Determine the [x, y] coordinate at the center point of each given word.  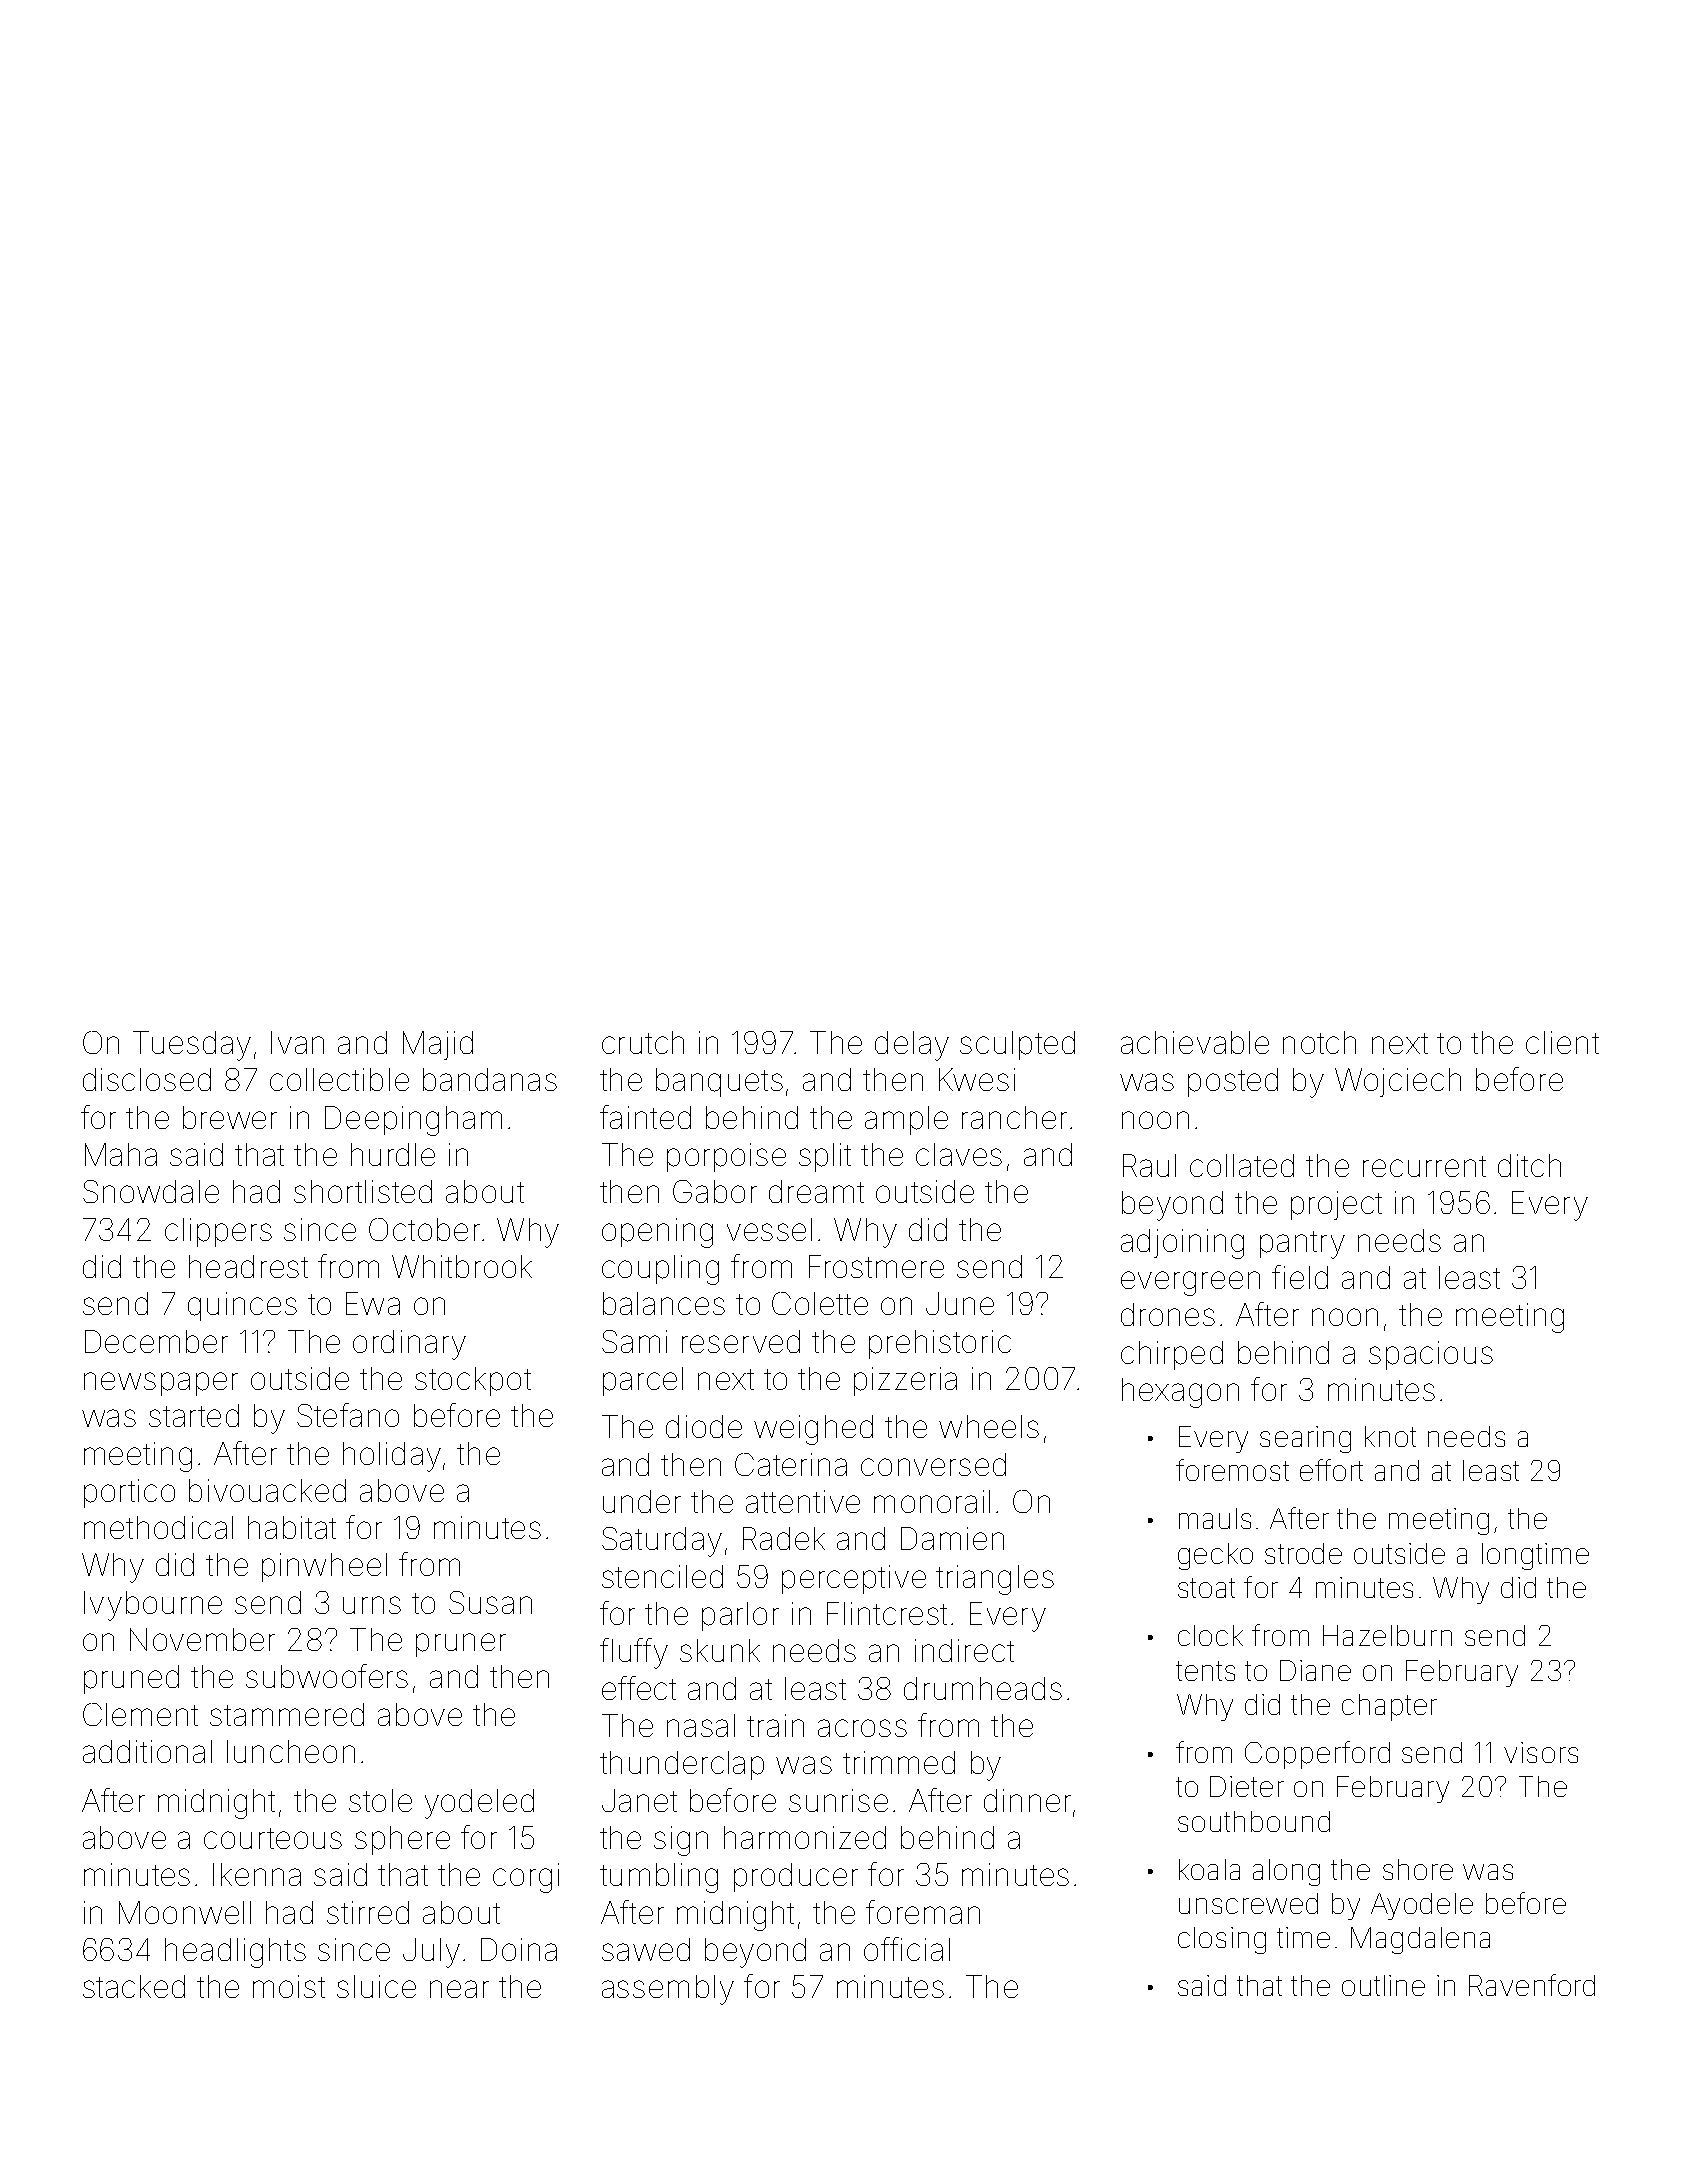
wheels [989, 1426]
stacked [134, 1986]
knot [1390, 1436]
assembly [668, 1990]
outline [1383, 1985]
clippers [218, 1232]
